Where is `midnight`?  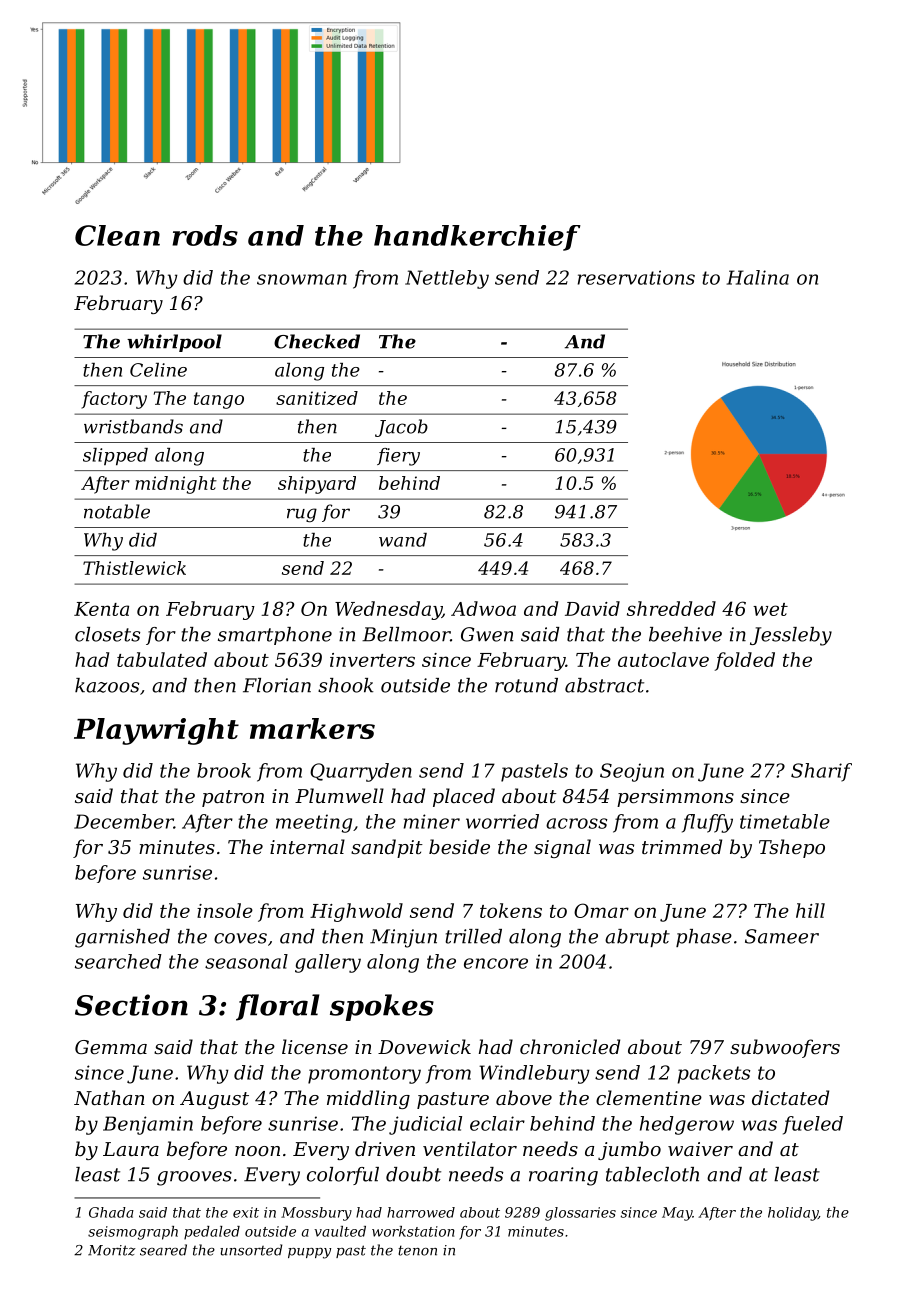 midnight is located at coordinates (176, 485).
